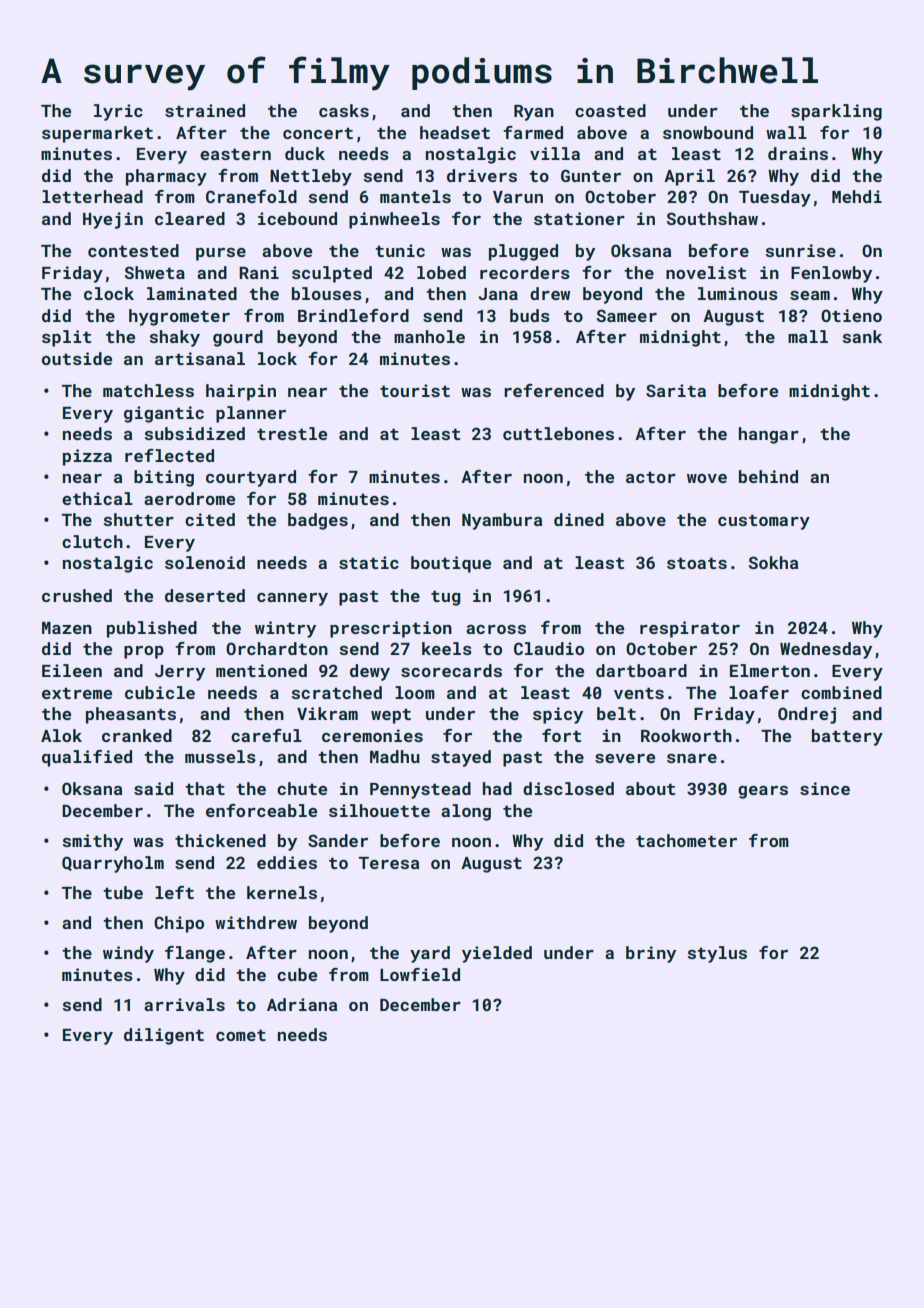 The image size is (924, 1308). I want to click on briny, so click(651, 954).
